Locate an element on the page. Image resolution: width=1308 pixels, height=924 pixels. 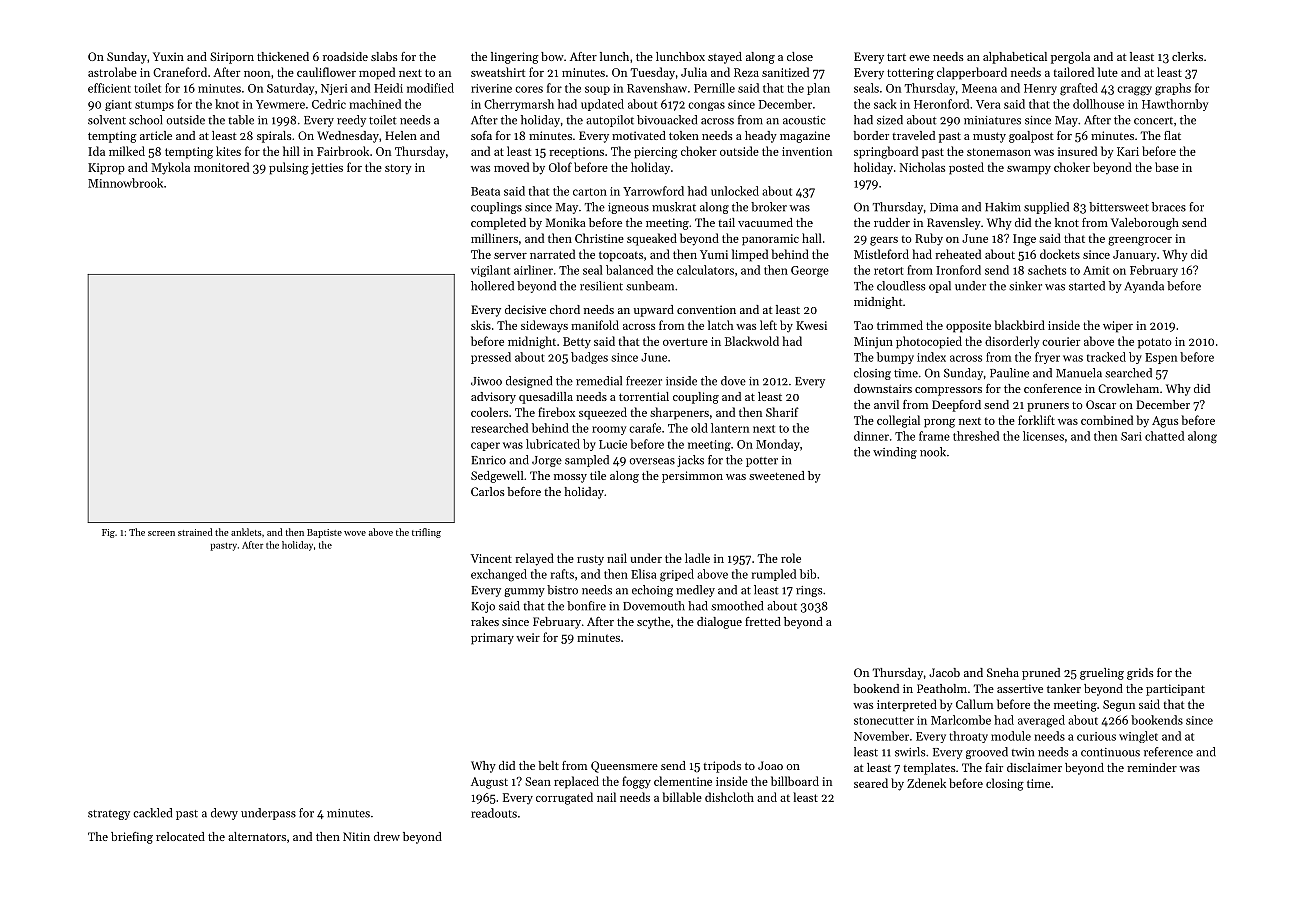
rakes is located at coordinates (485, 621).
